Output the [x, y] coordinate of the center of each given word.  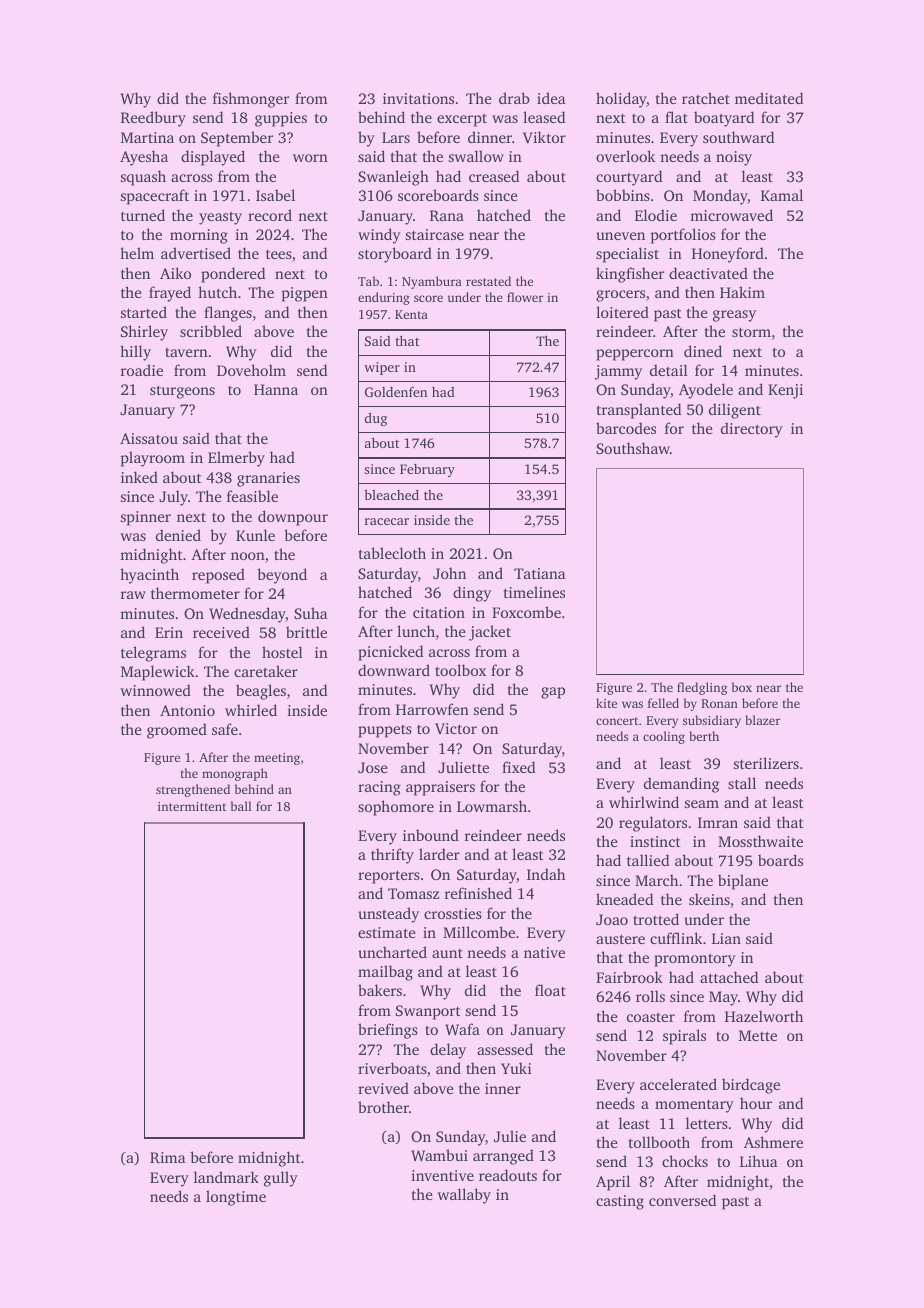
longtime [236, 1198]
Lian [726, 938]
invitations [418, 98]
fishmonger [251, 100]
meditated [769, 98]
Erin [169, 632]
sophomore [396, 808]
